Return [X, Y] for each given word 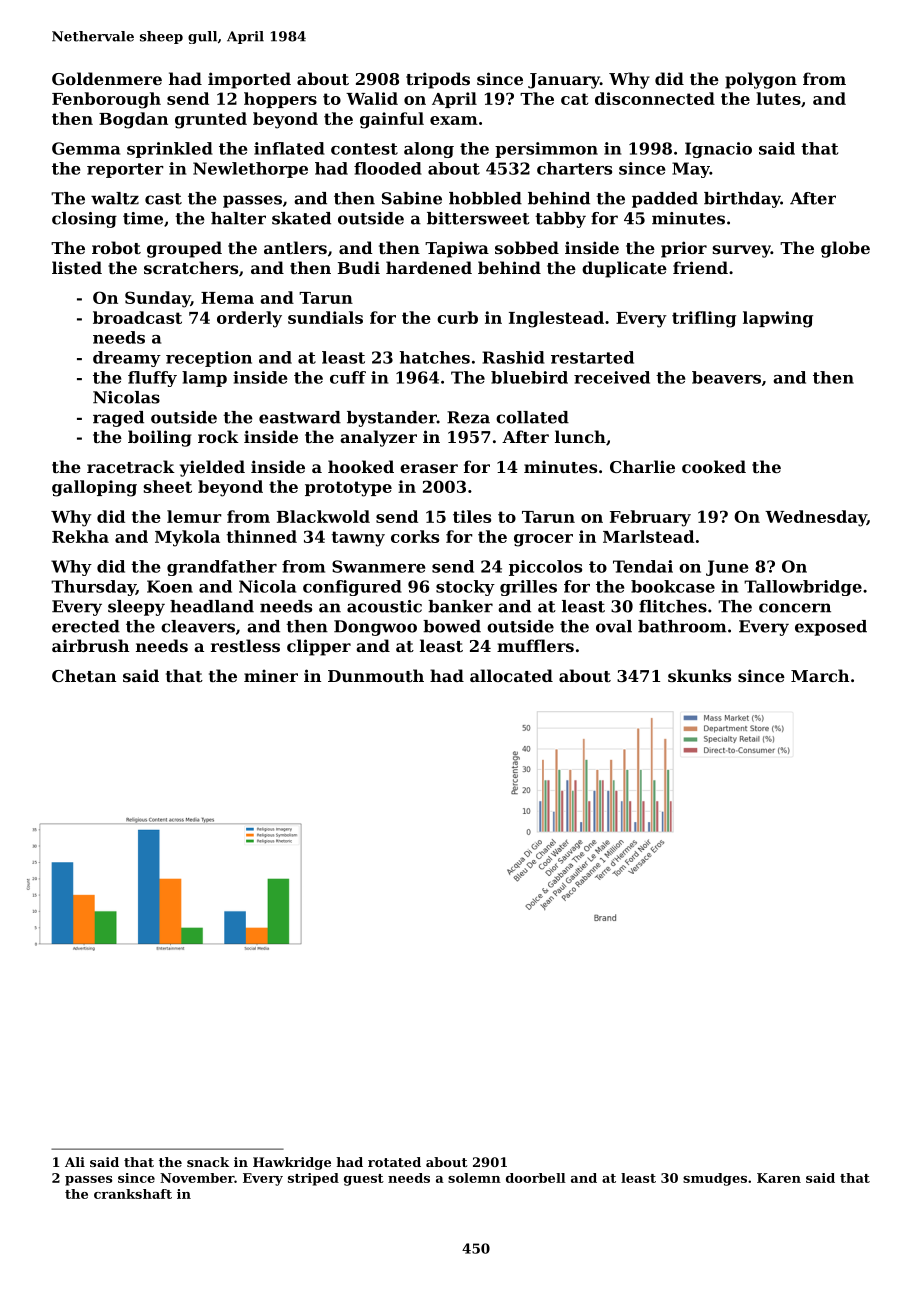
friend [700, 267]
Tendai [643, 566]
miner [271, 675]
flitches [673, 606]
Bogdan [133, 120]
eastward [300, 417]
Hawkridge [292, 1163]
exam [454, 120]
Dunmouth [376, 675]
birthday [742, 200]
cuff [348, 377]
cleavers [198, 626]
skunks [699, 675]
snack [208, 1162]
